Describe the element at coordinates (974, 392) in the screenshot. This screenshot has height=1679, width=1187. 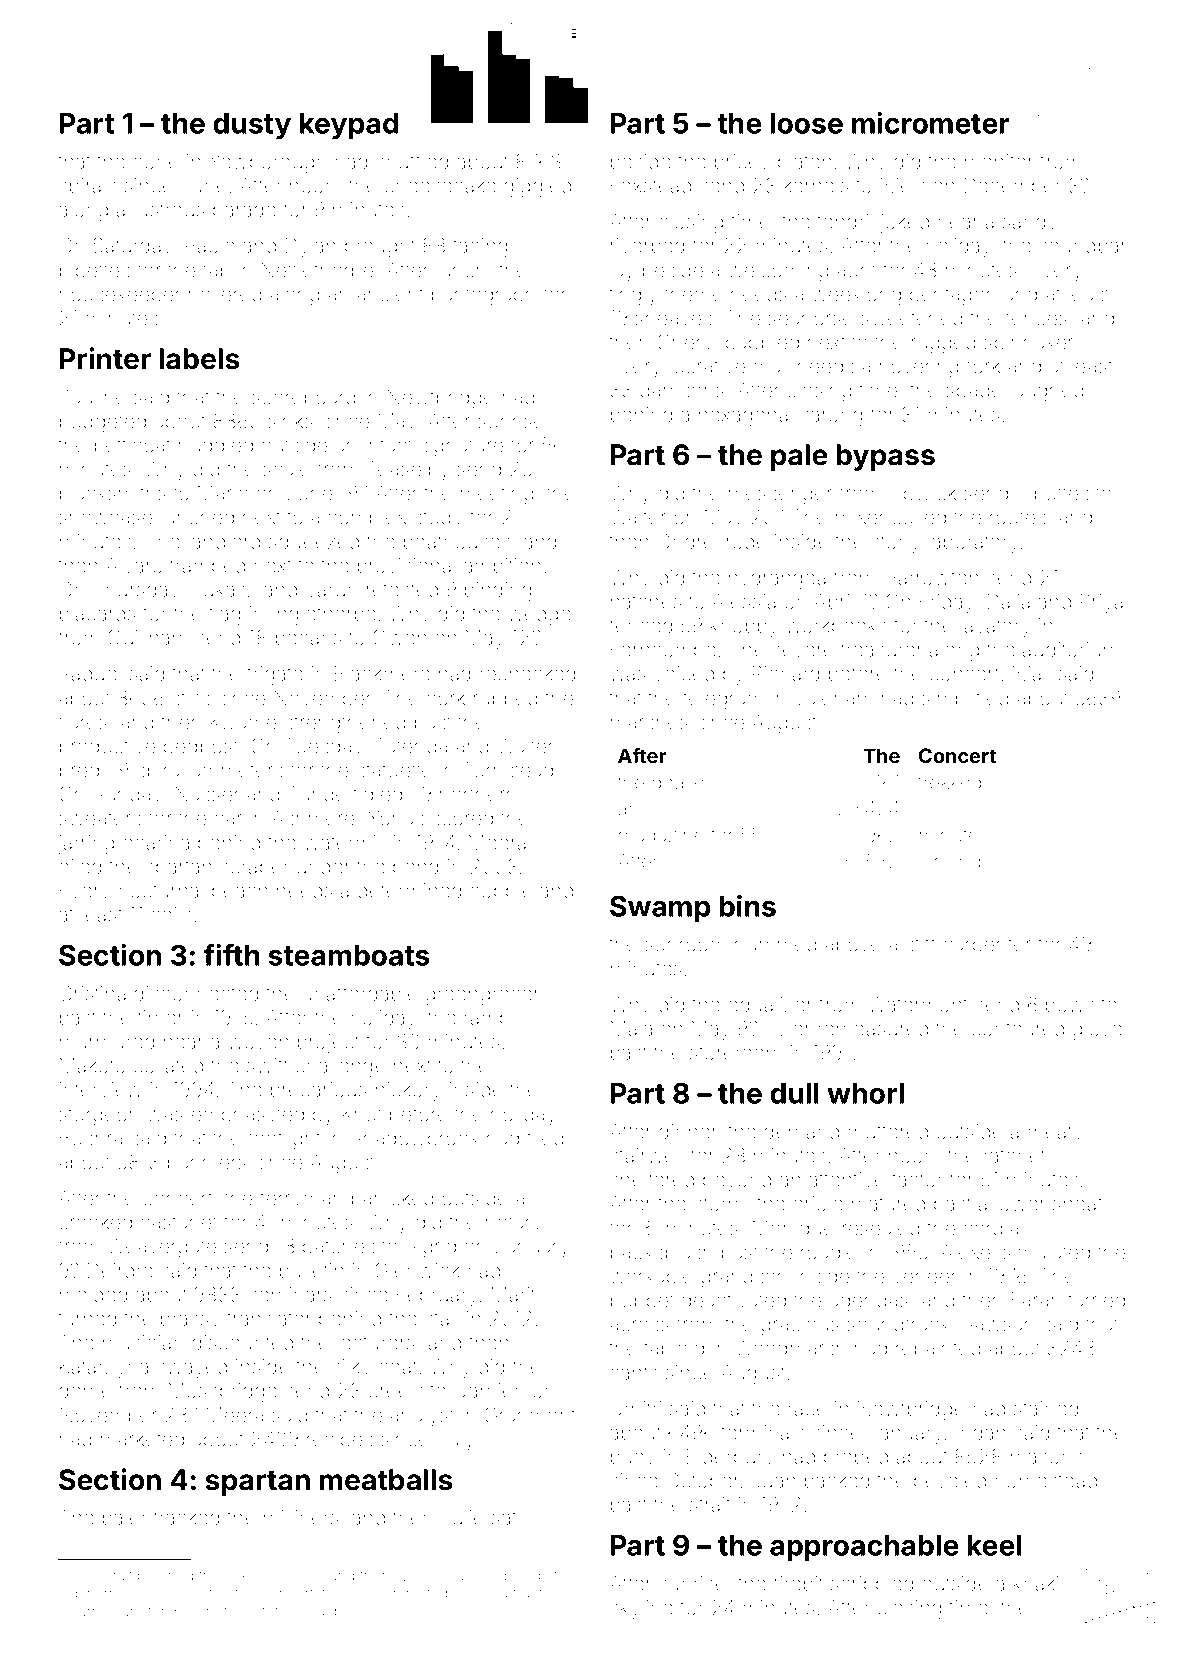
I see `spade` at that location.
